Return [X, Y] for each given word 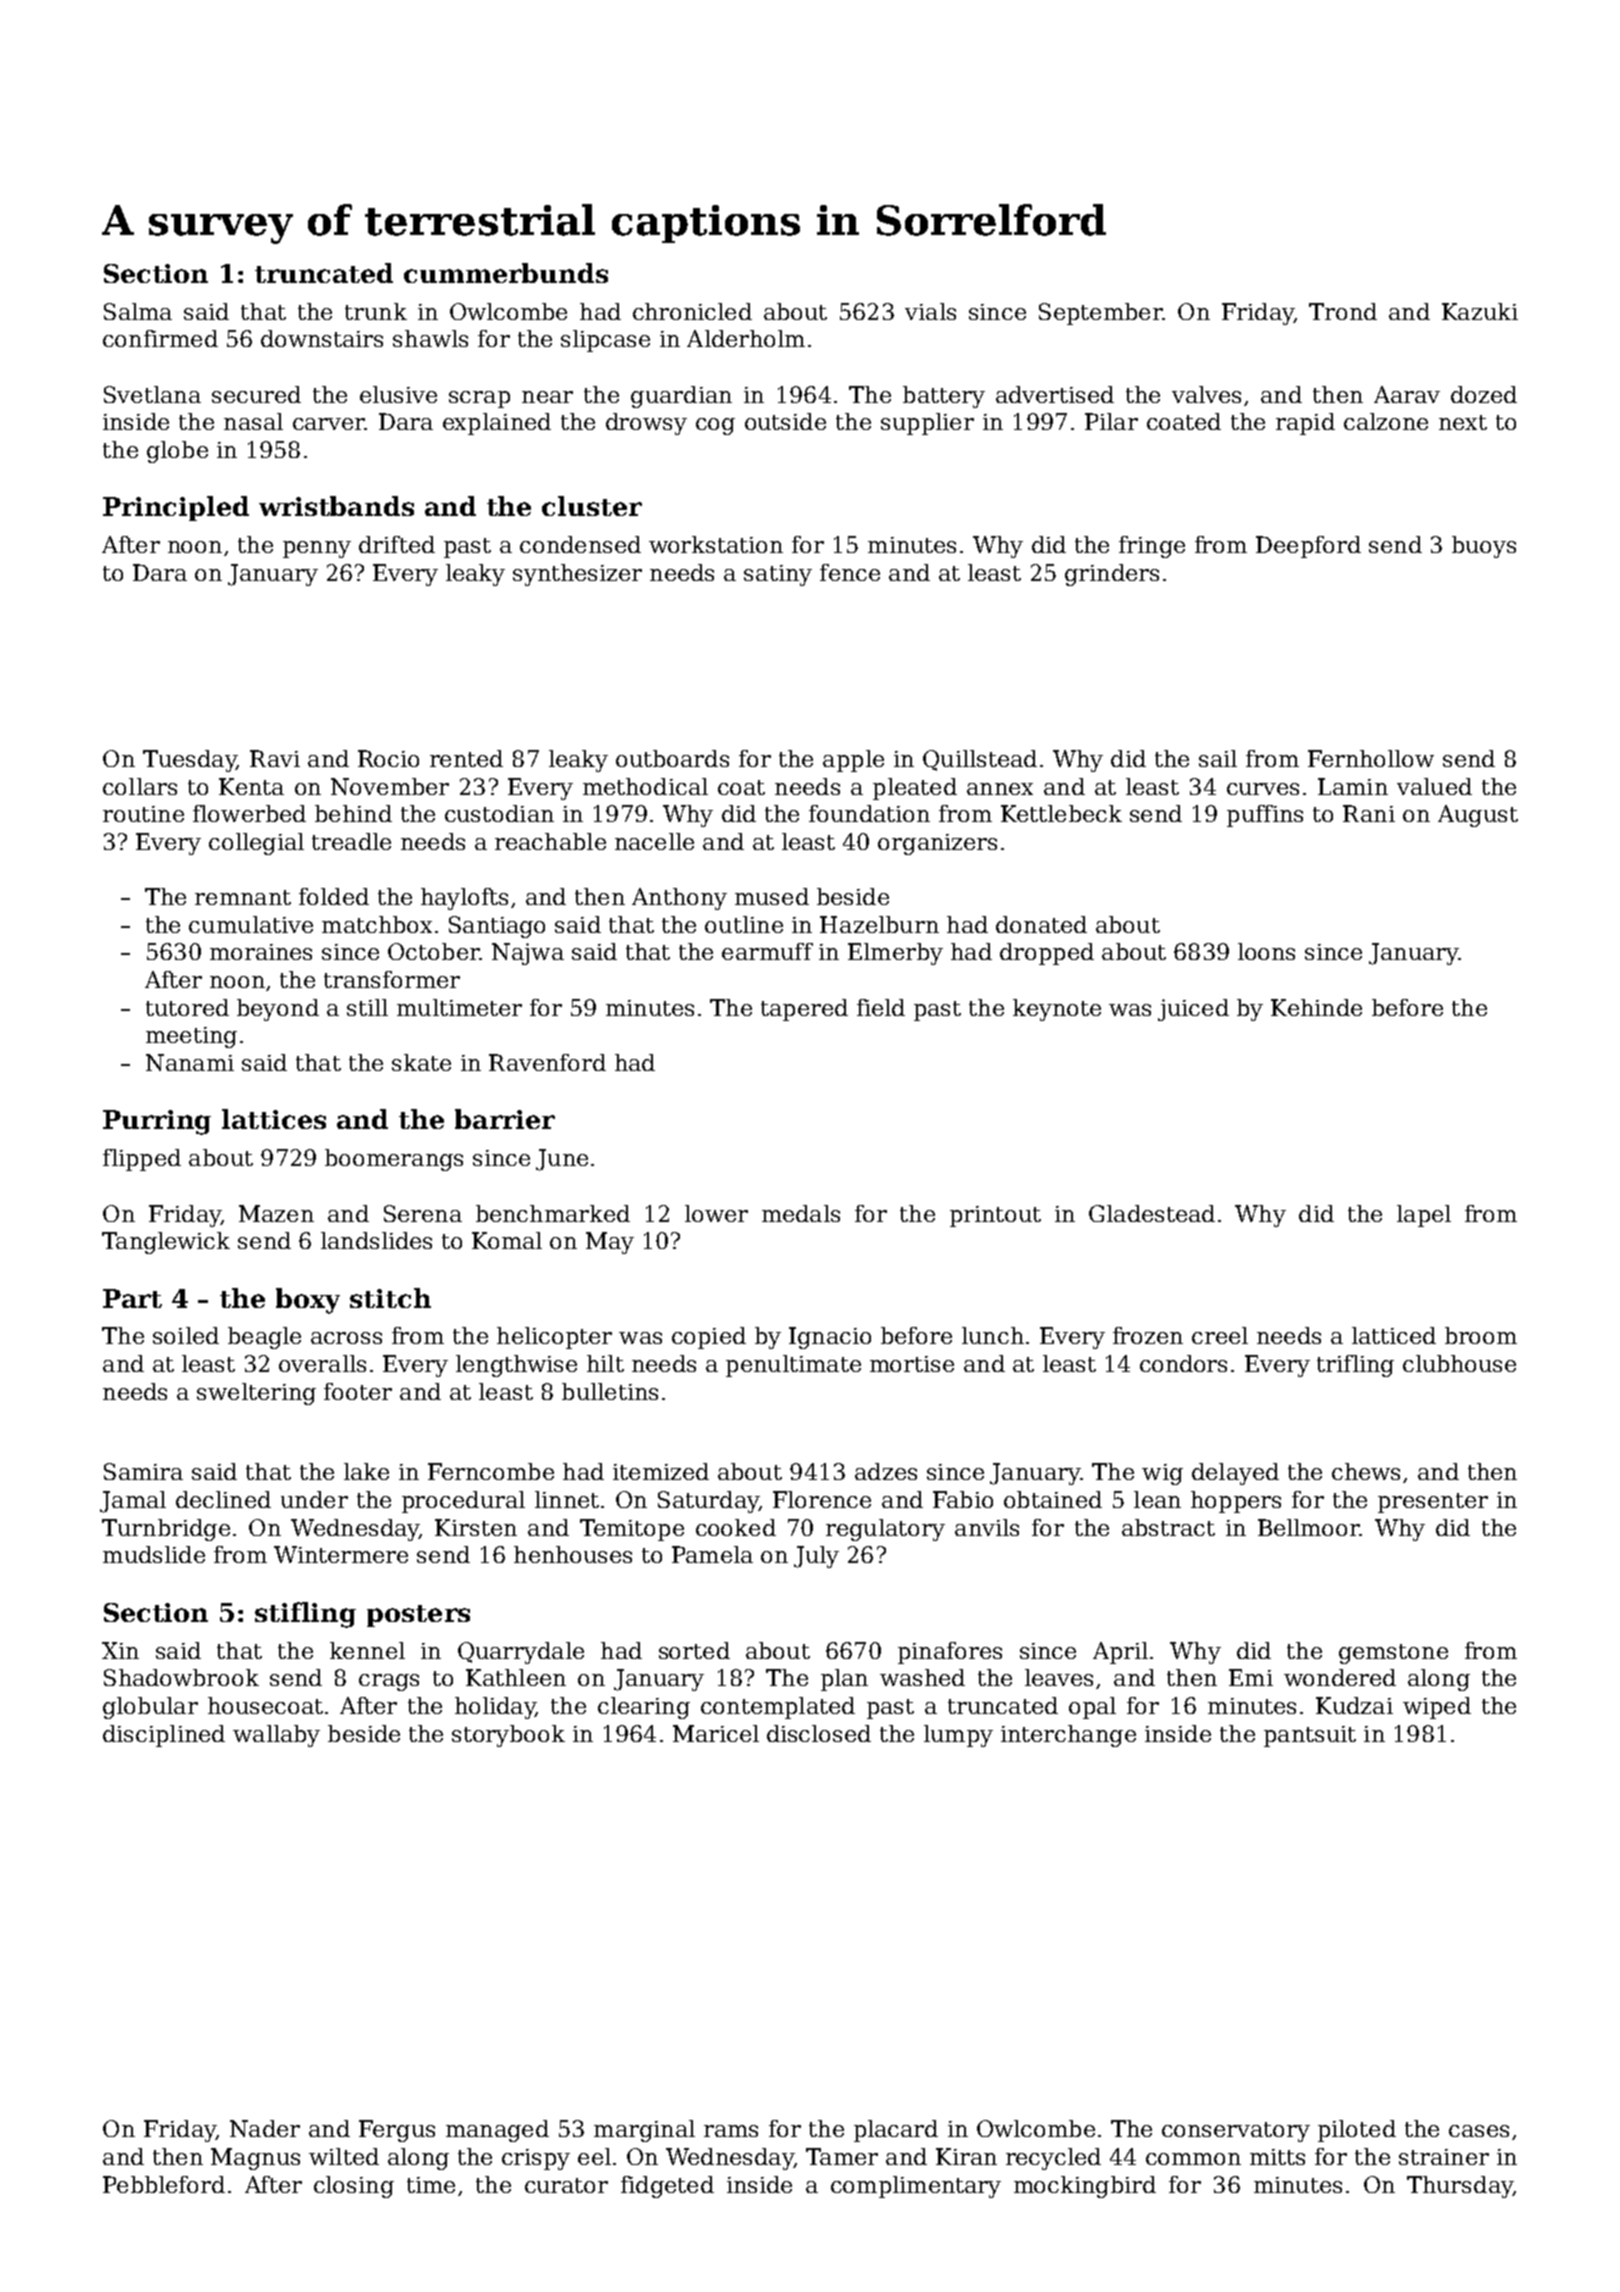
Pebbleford [164, 2184]
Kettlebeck [1061, 813]
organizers [937, 844]
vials [930, 311]
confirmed [160, 338]
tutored [187, 1007]
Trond [1343, 311]
